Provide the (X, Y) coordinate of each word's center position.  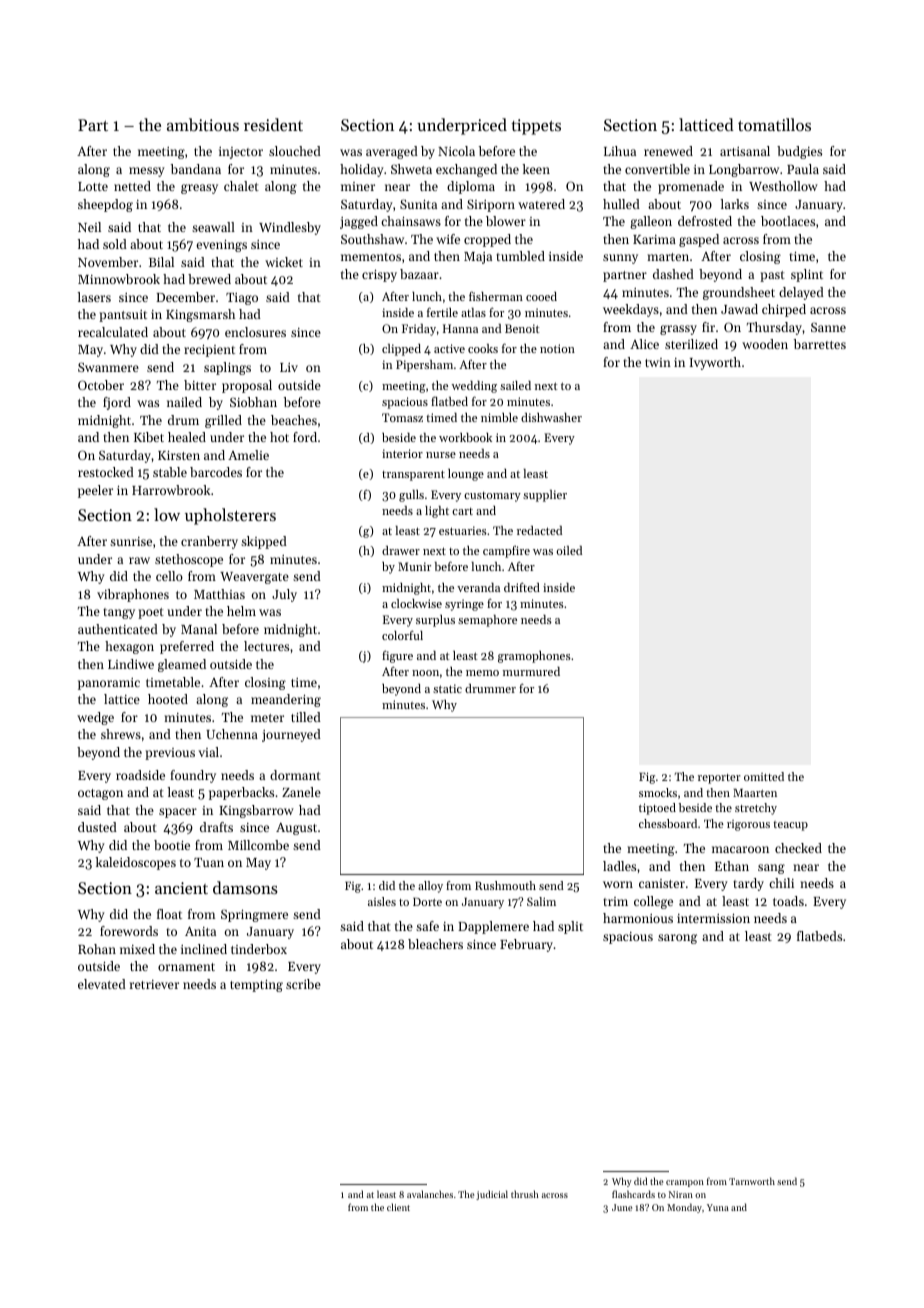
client (398, 1207)
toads (788, 901)
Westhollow (783, 186)
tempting (256, 986)
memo (482, 673)
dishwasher (551, 417)
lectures (266, 646)
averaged (392, 152)
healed (187, 437)
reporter (719, 779)
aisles (382, 901)
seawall (213, 227)
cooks (483, 348)
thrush (525, 1194)
